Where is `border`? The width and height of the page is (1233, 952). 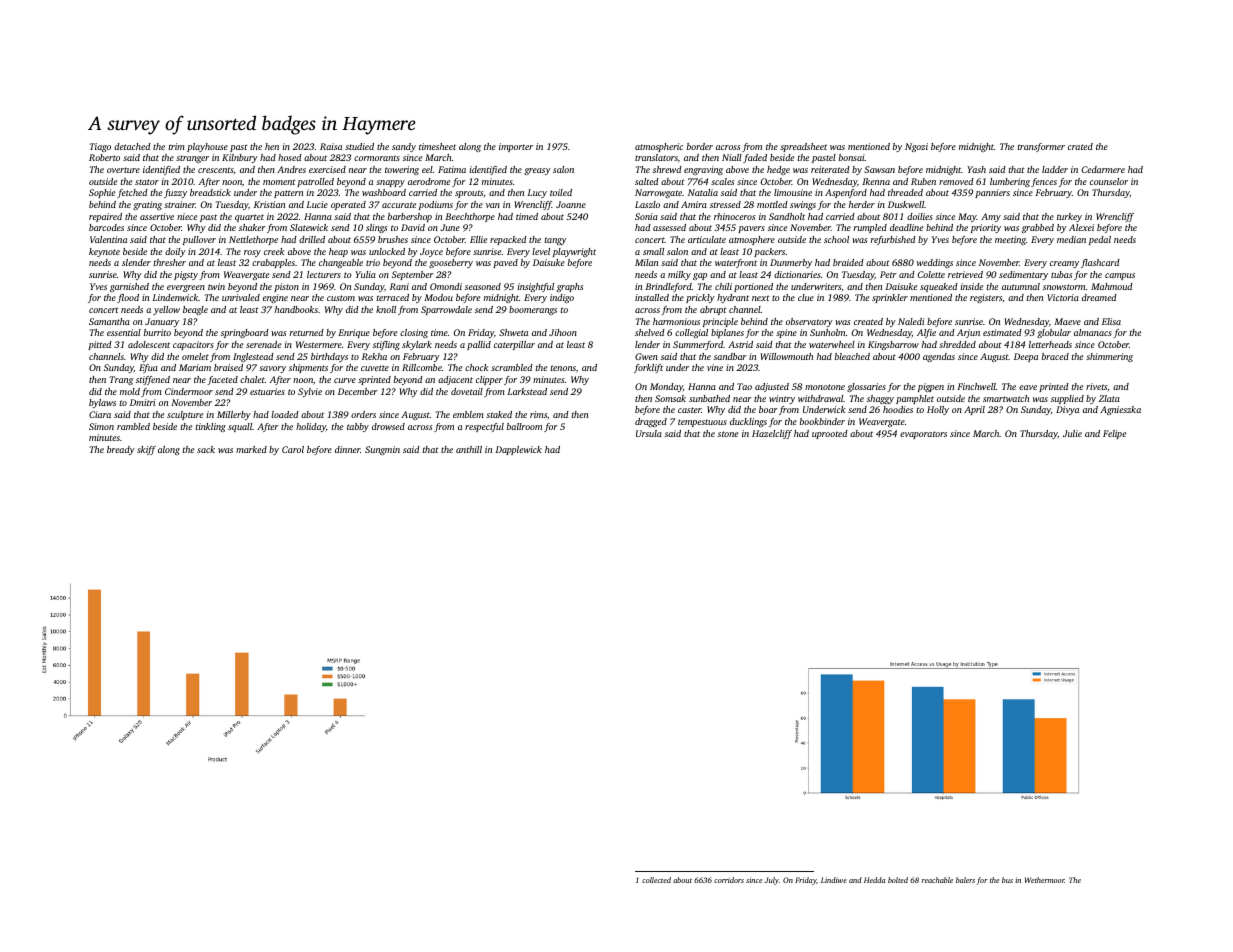
border is located at coordinates (700, 146).
